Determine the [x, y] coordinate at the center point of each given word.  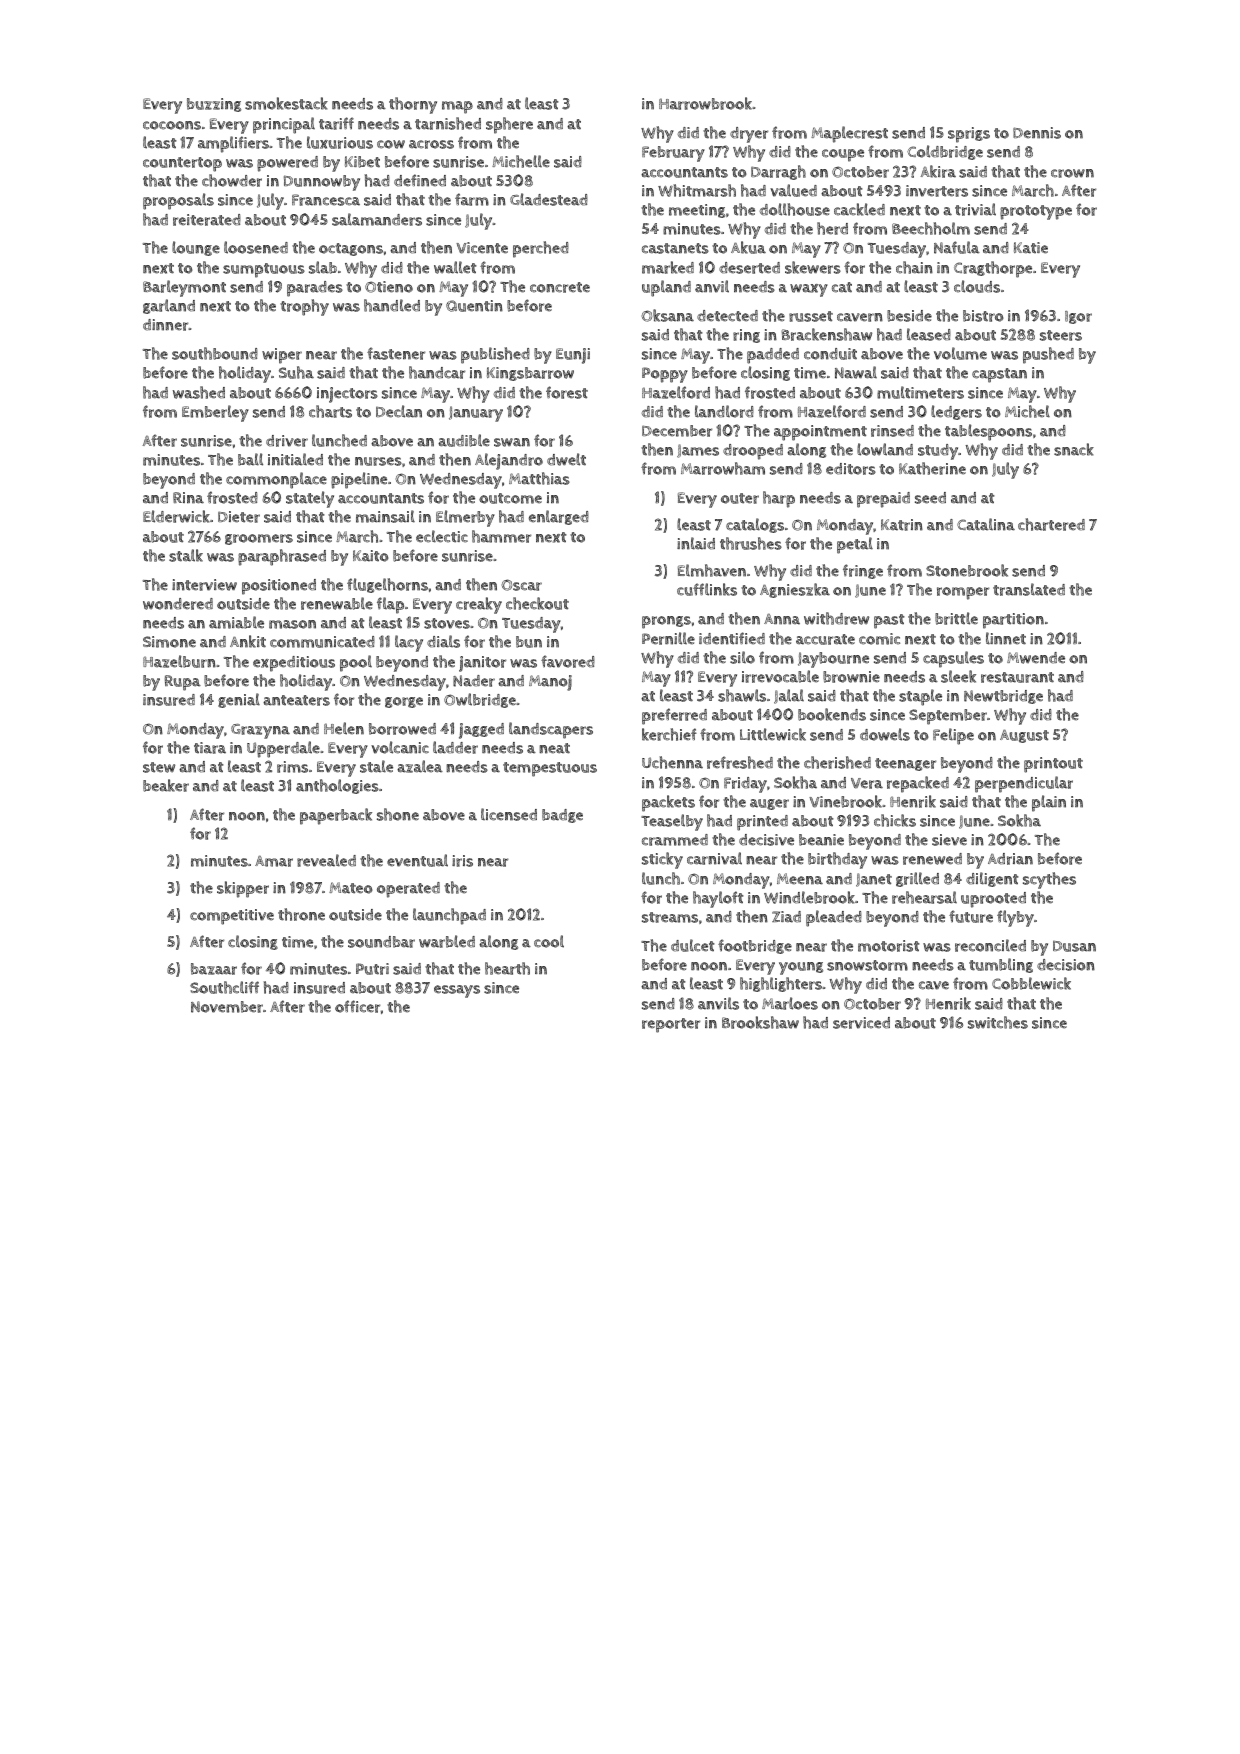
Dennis [1037, 133]
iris [462, 861]
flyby [1015, 918]
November [227, 1007]
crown [1072, 173]
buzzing [214, 105]
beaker [166, 785]
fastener [396, 353]
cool [549, 941]
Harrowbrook [706, 103]
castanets [675, 248]
